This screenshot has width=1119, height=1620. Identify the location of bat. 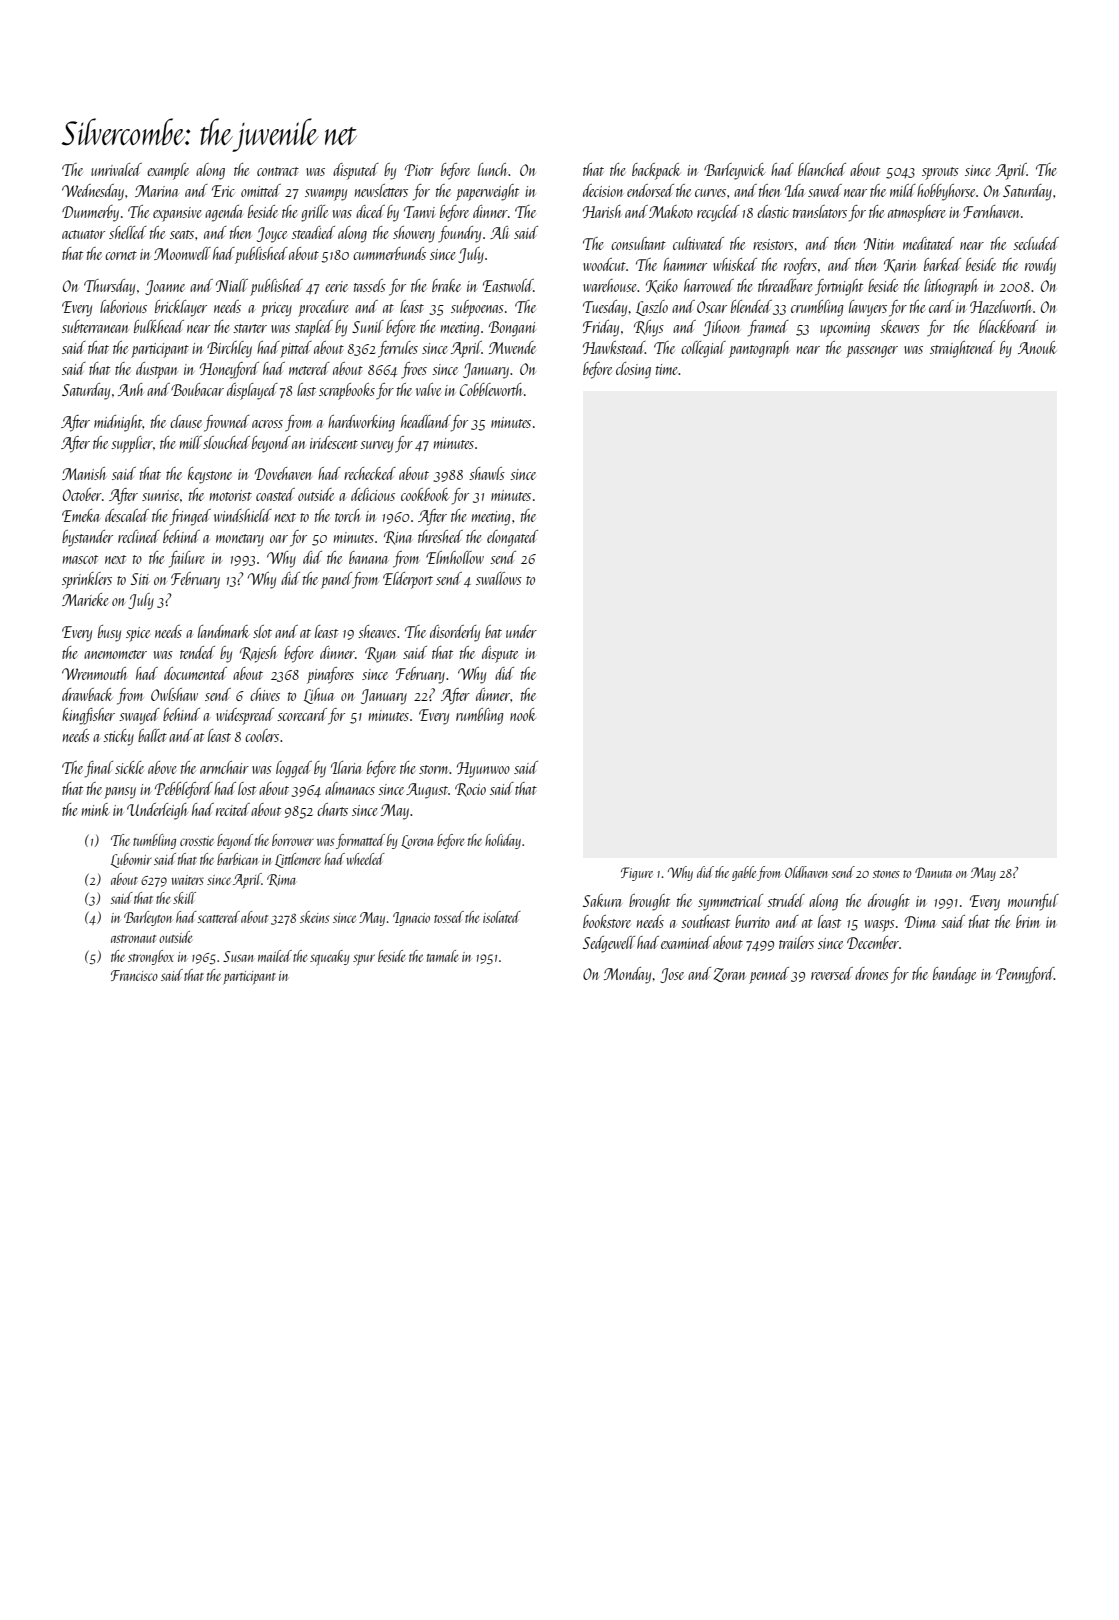
(493, 631).
